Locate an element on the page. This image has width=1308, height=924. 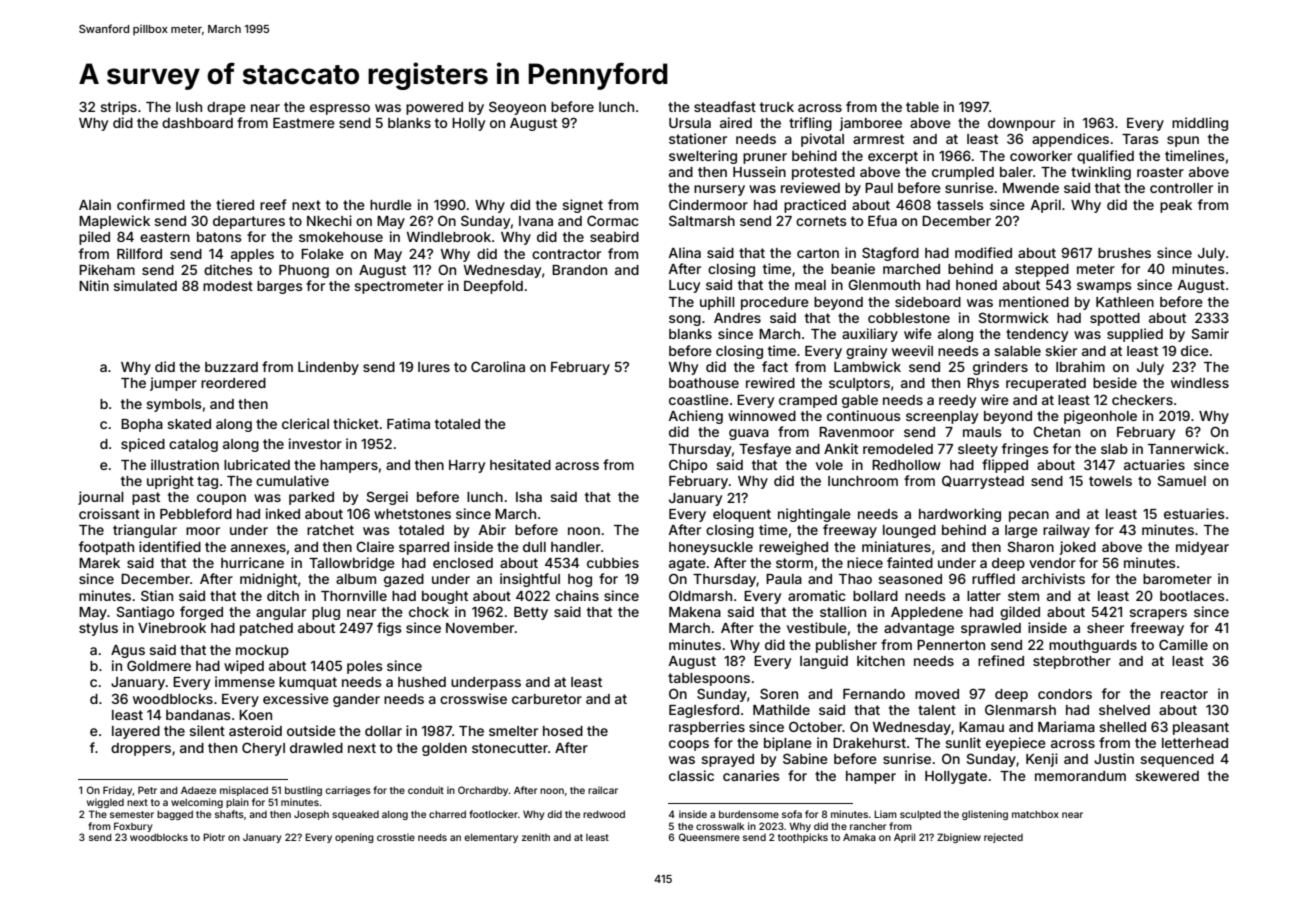
opening is located at coordinates (354, 838).
